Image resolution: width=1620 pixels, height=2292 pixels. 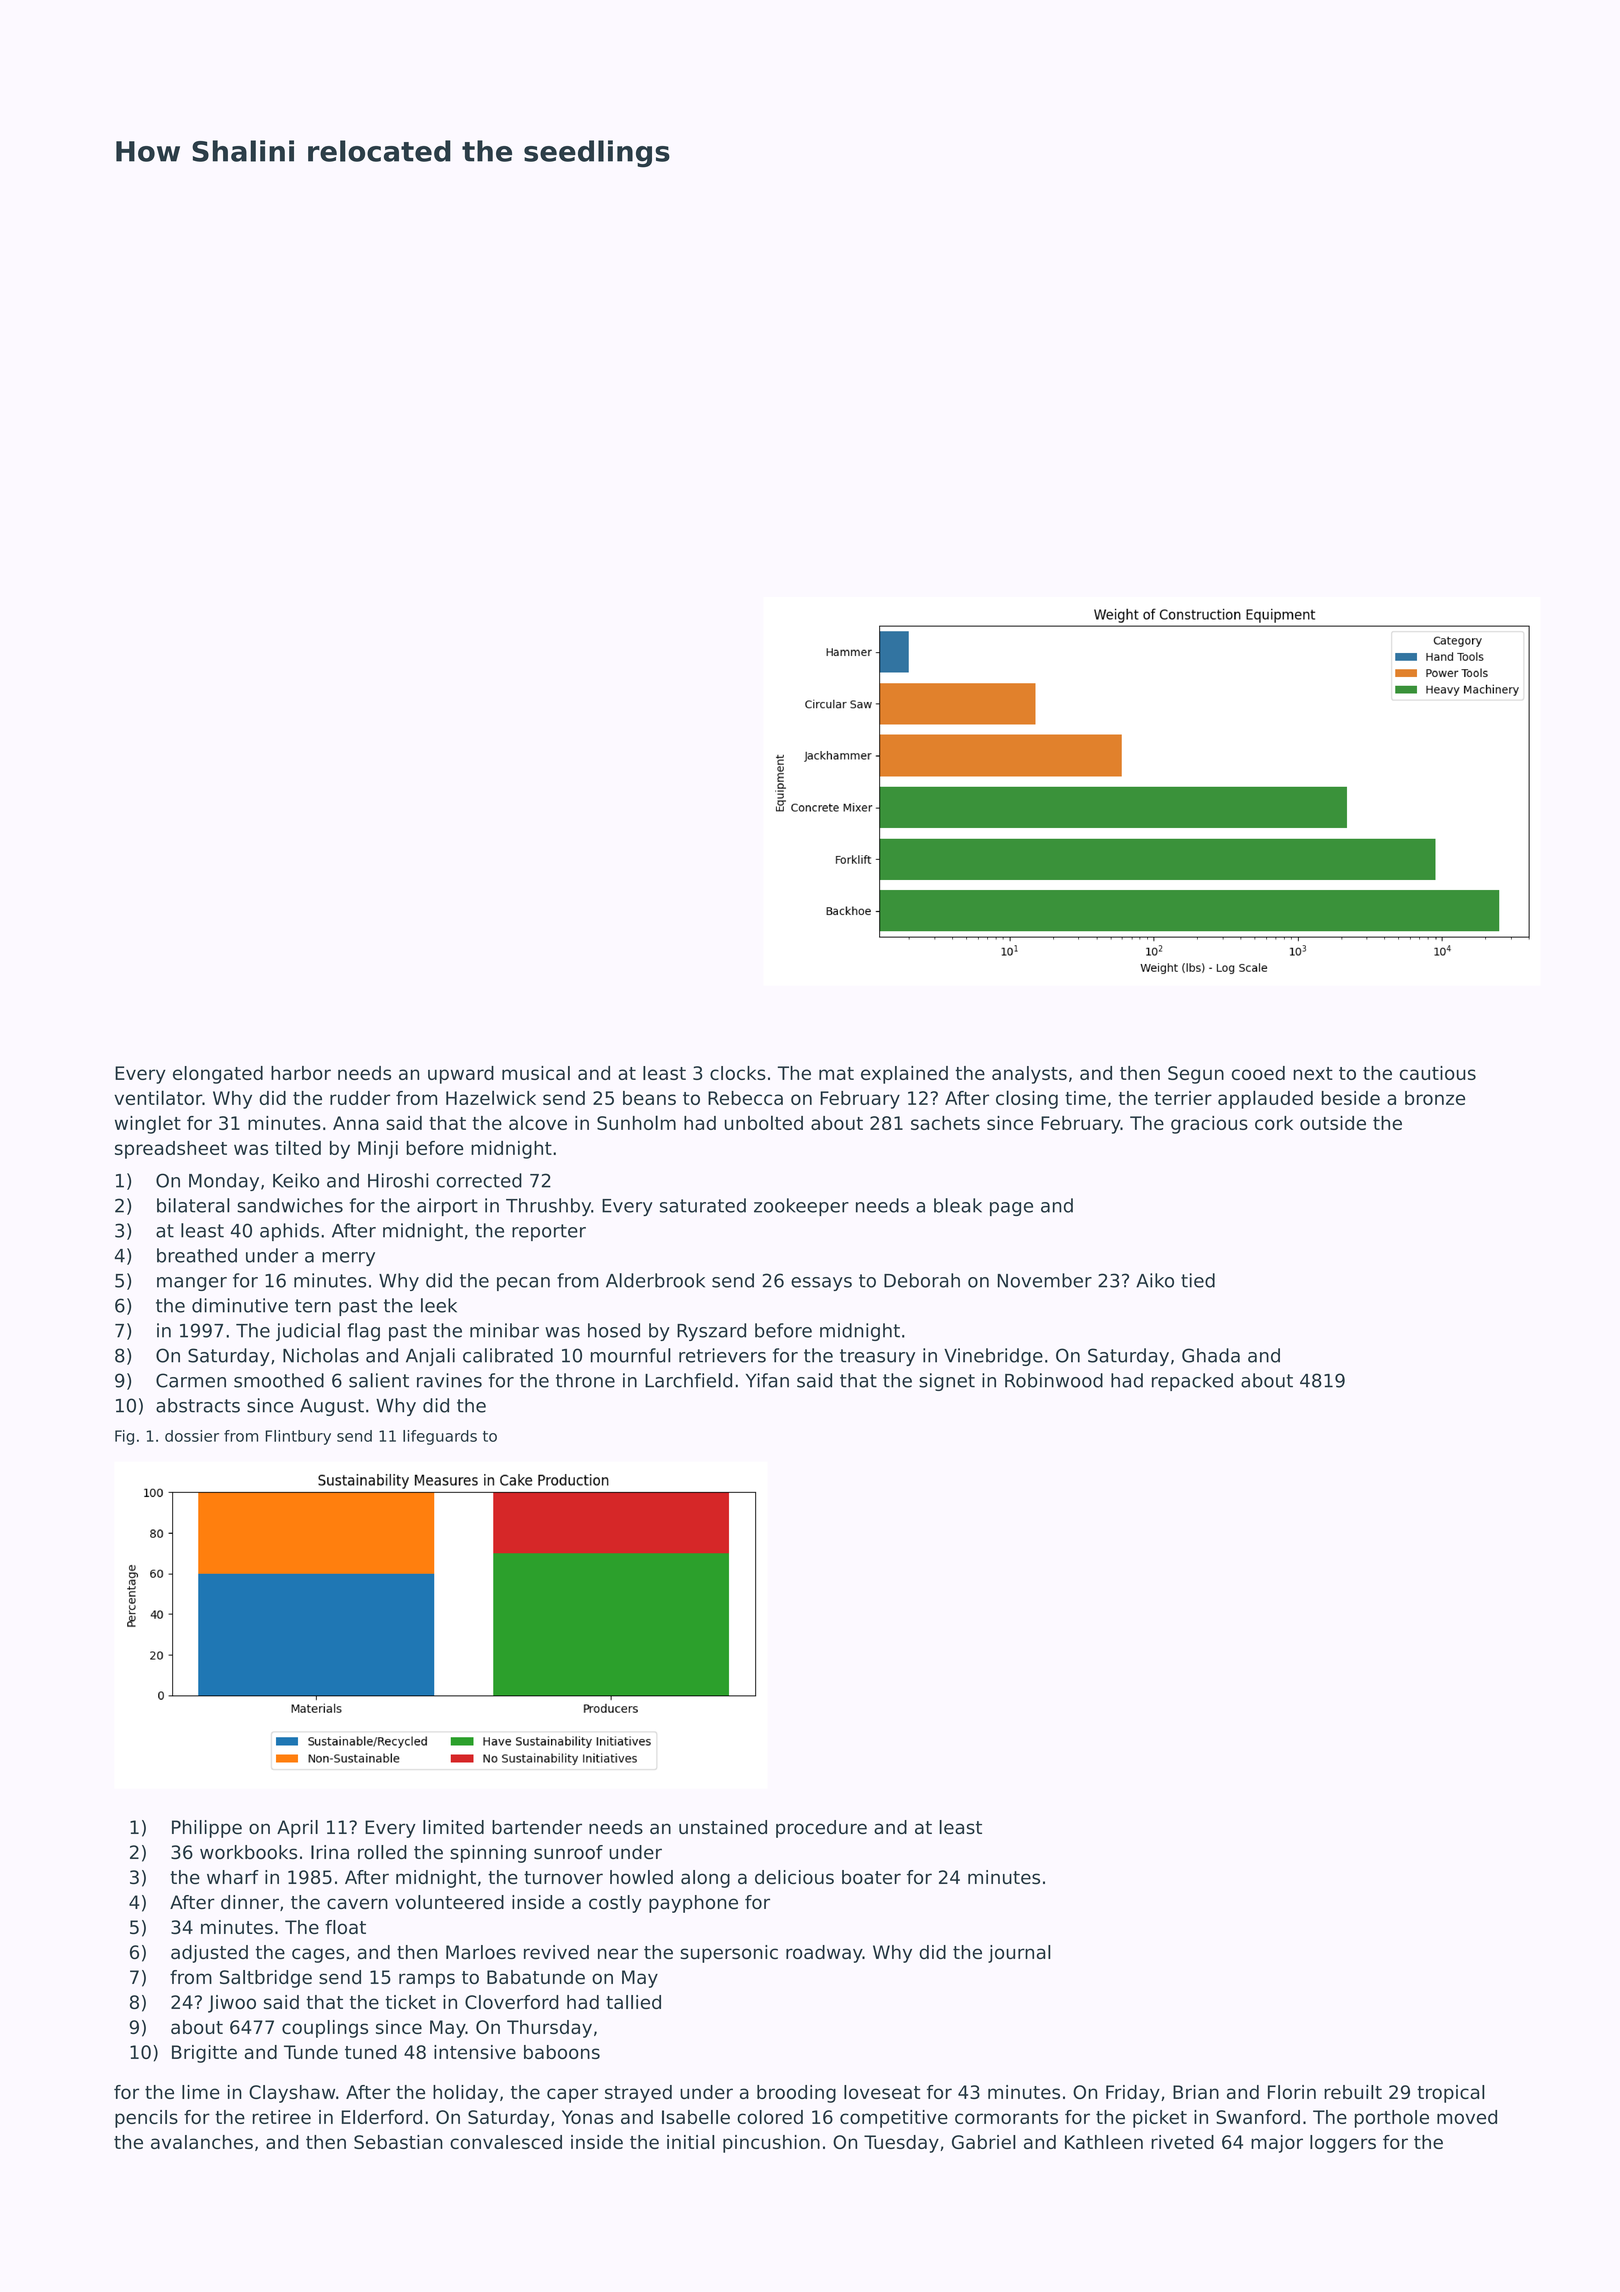 What do you see at coordinates (440, 1437) in the image?
I see `lifeguards` at bounding box center [440, 1437].
